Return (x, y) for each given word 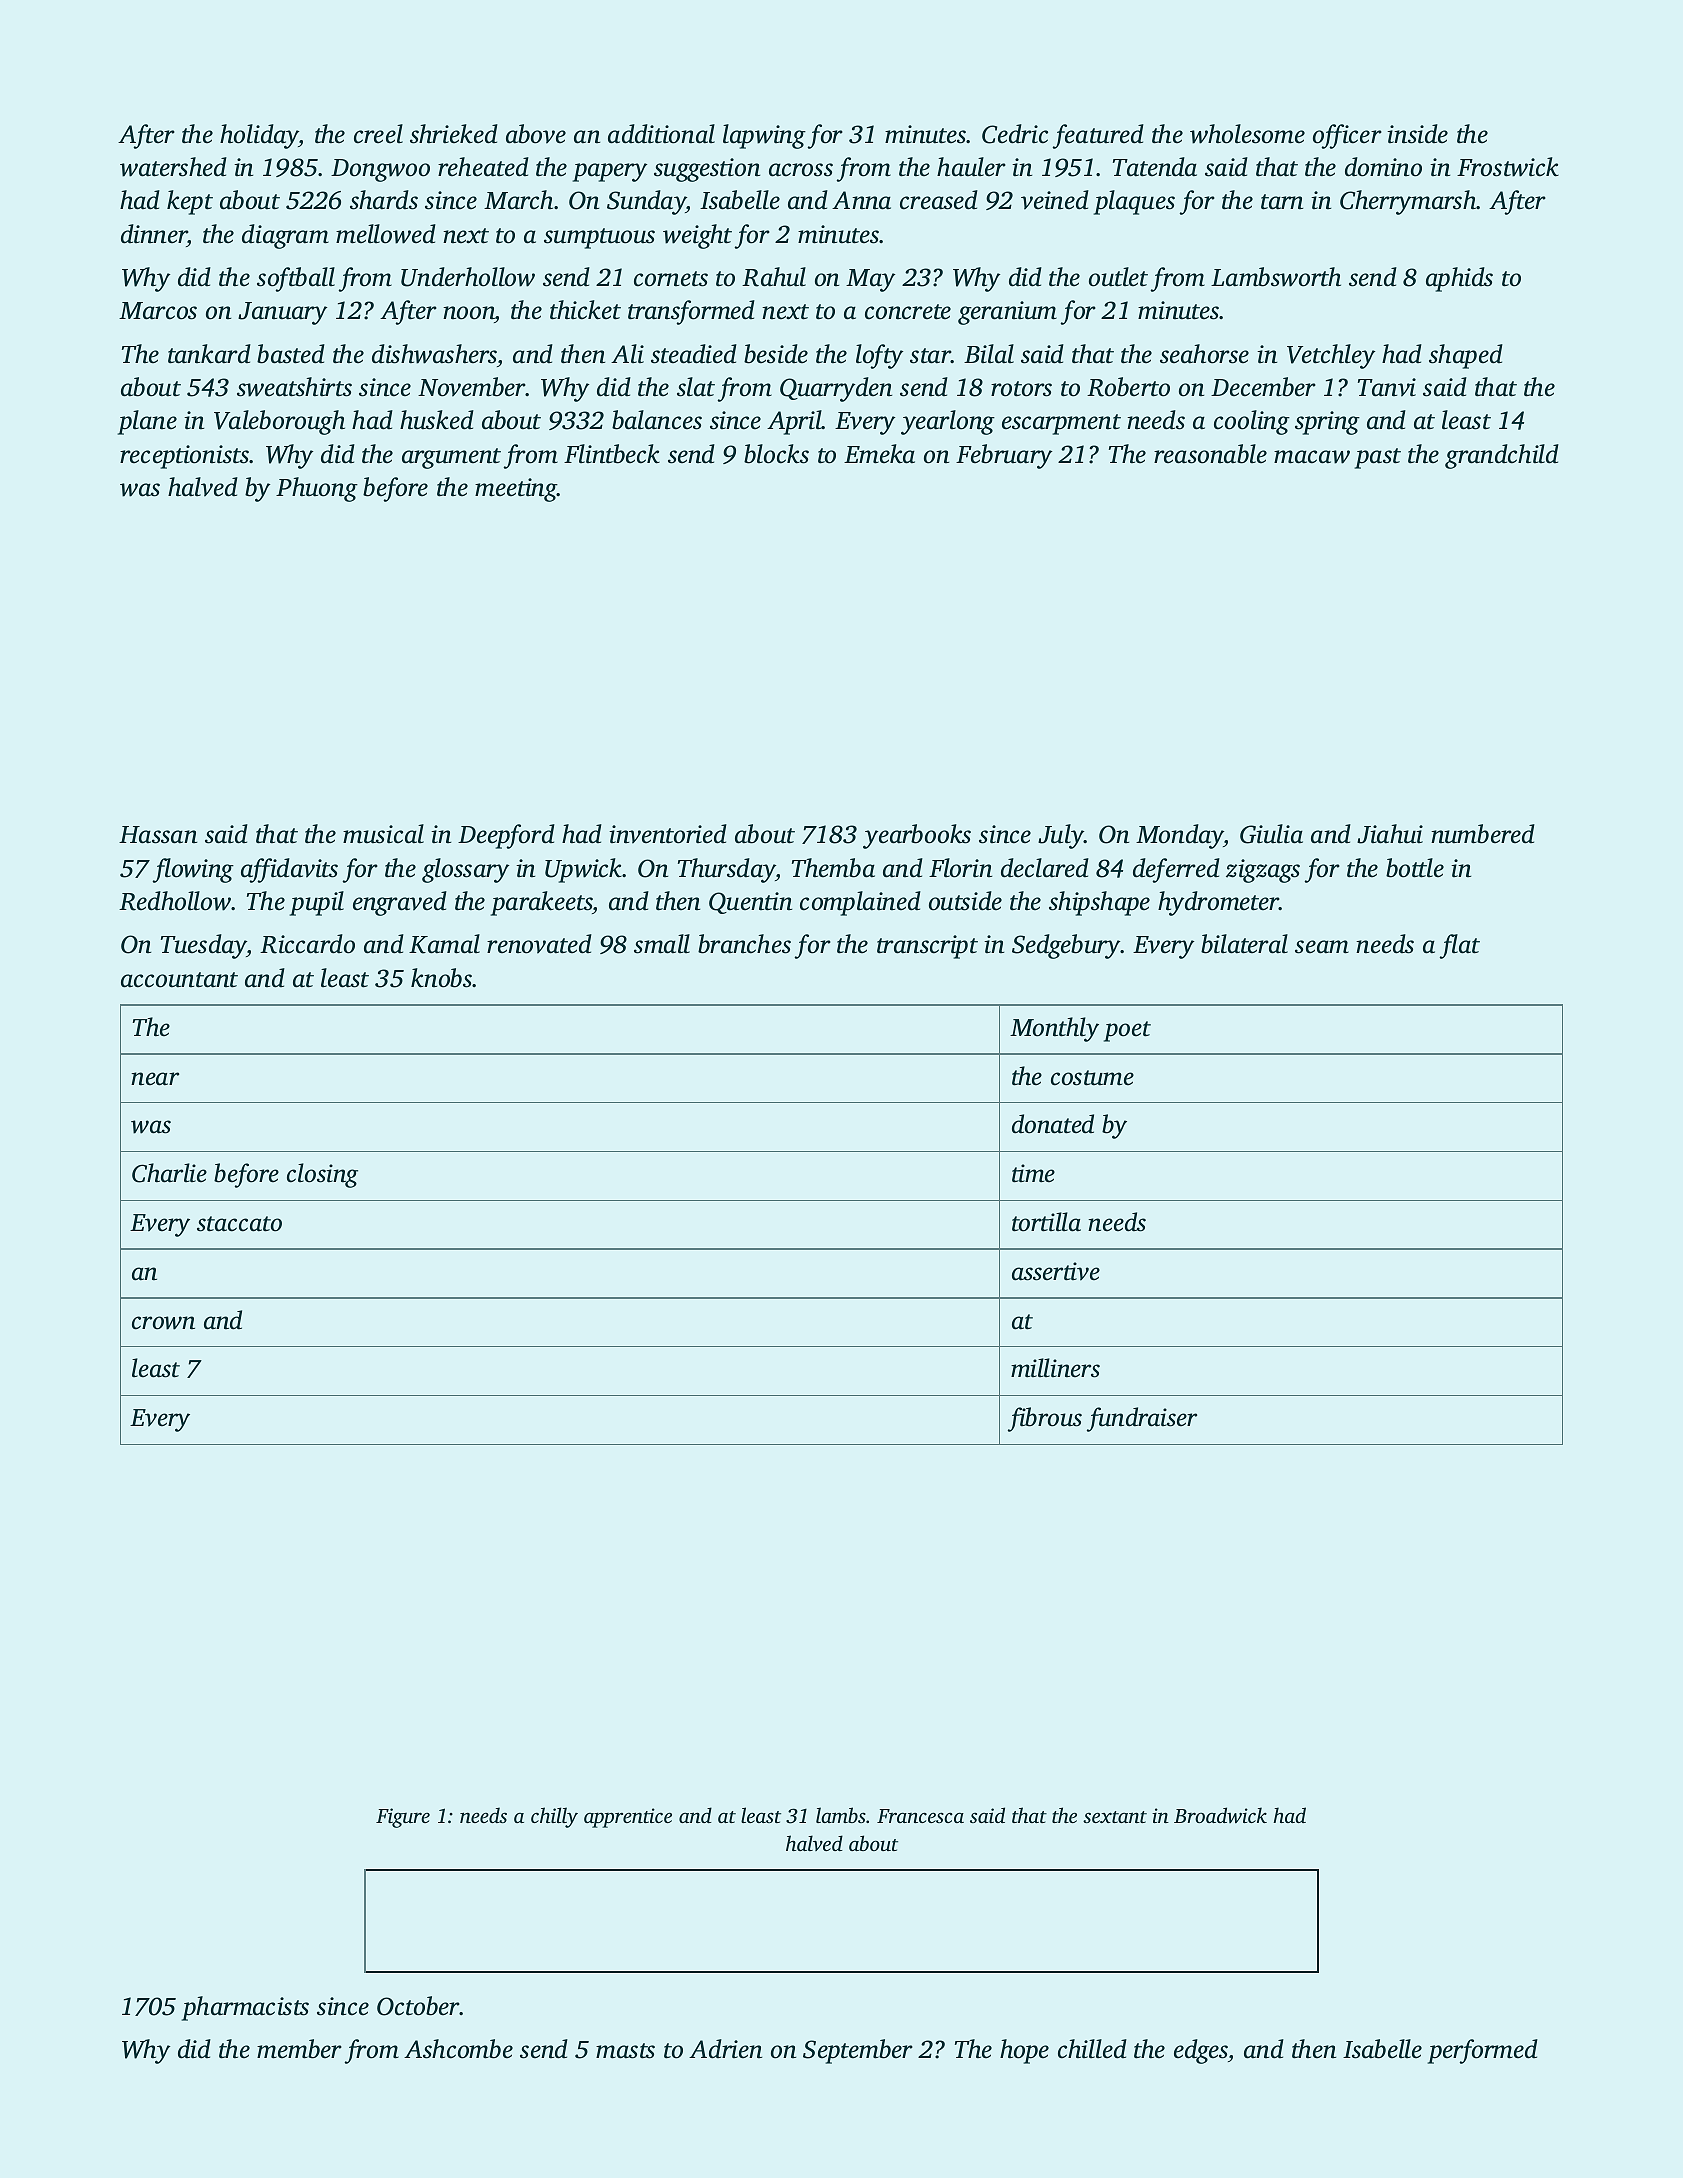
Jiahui (1390, 834)
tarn (1282, 202)
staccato (239, 1224)
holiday (259, 136)
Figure (403, 1818)
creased (939, 200)
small (662, 944)
